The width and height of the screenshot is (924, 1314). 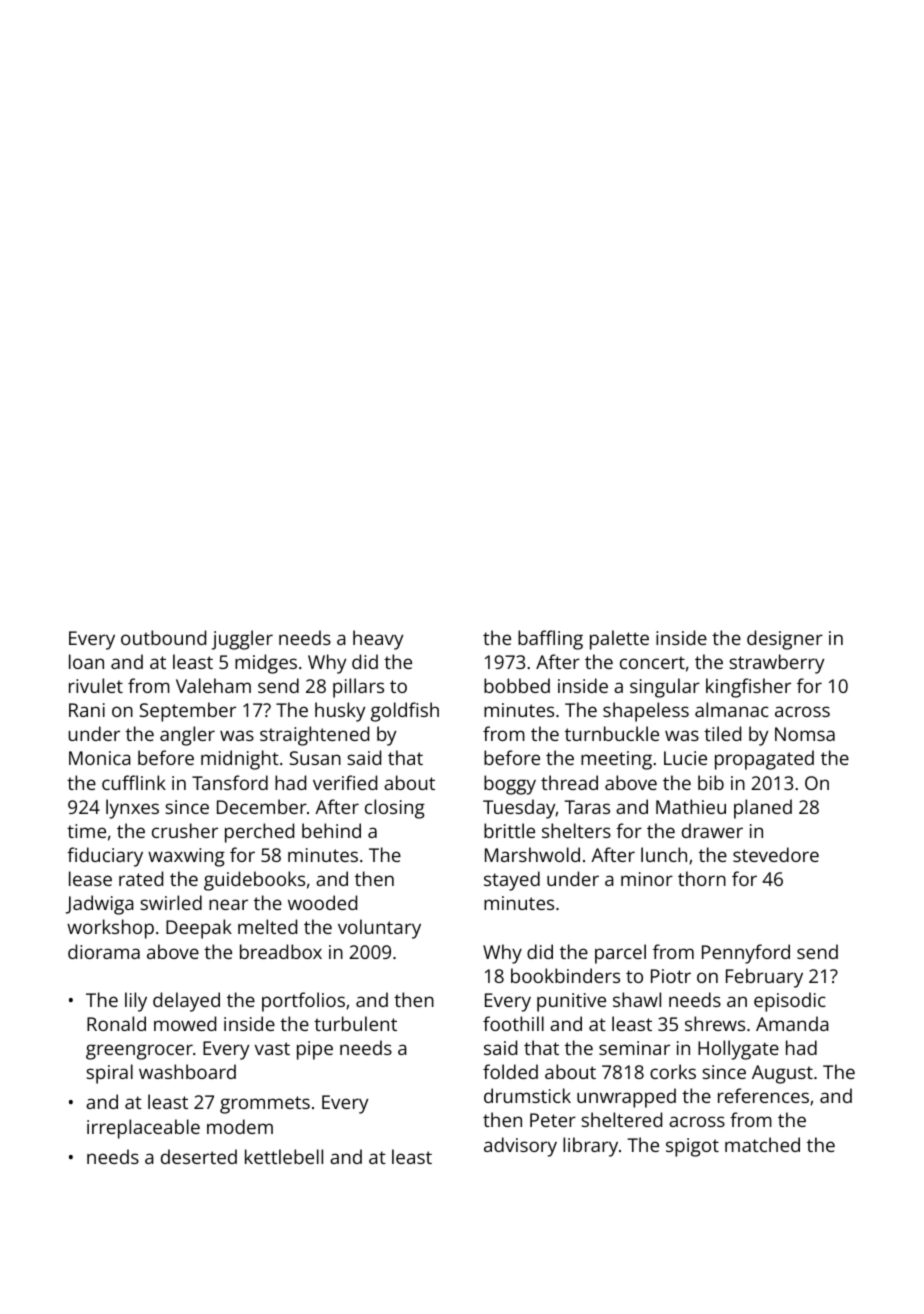 What do you see at coordinates (378, 640) in the screenshot?
I see `heavy` at bounding box center [378, 640].
